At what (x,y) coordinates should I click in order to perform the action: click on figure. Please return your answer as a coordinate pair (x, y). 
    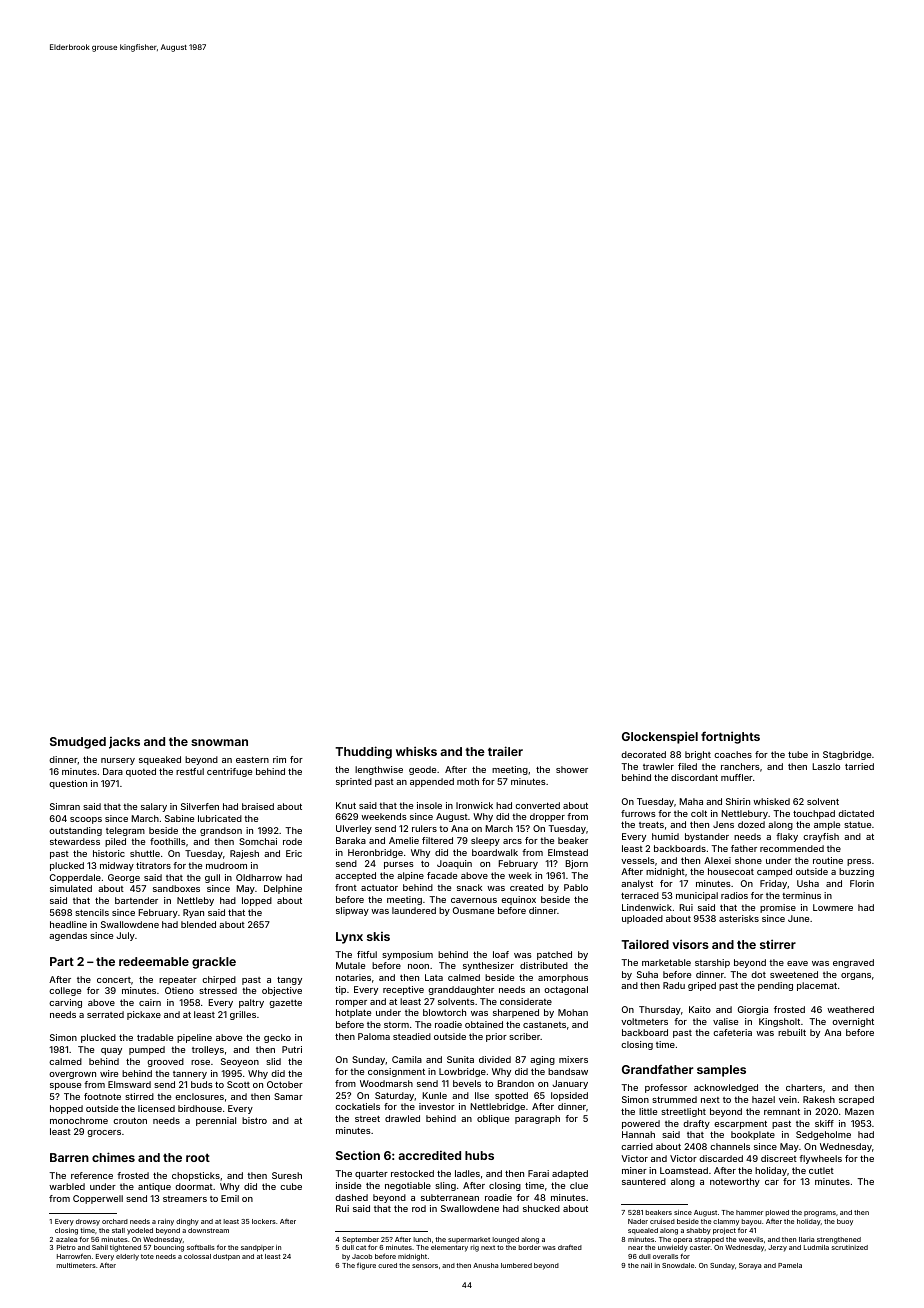
    Looking at the image, I should click on (366, 1266).
